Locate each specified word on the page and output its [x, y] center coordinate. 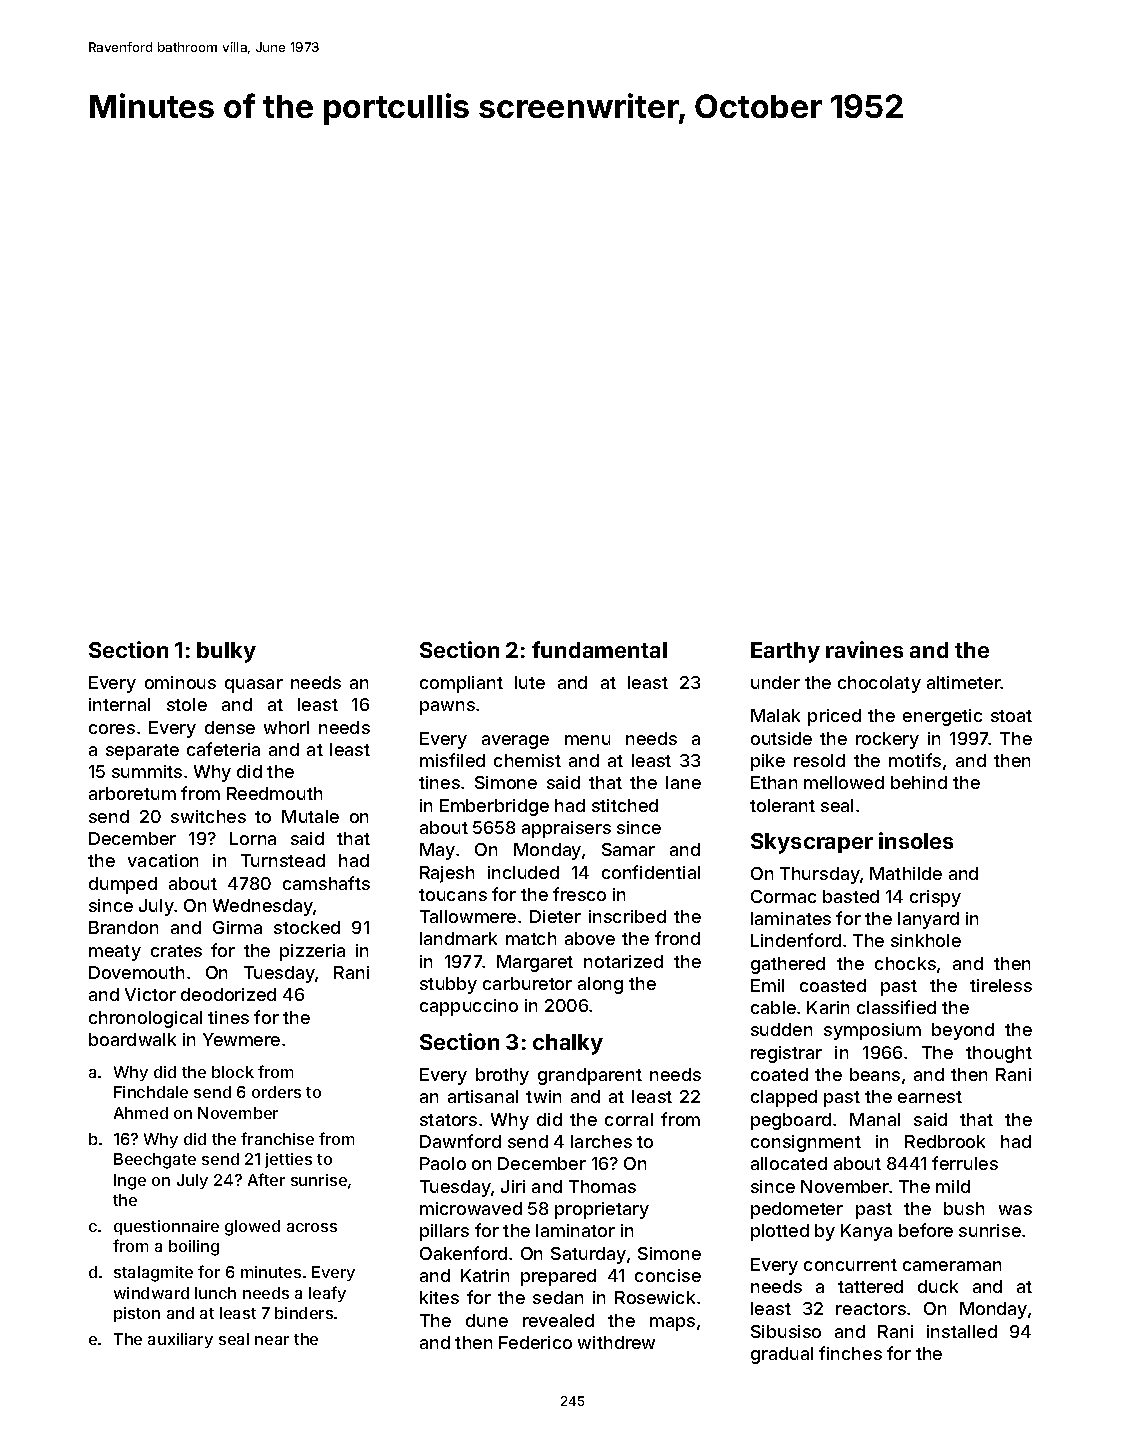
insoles [916, 840]
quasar [254, 686]
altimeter [964, 682]
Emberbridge [494, 807]
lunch [215, 1293]
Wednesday [263, 907]
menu [587, 740]
